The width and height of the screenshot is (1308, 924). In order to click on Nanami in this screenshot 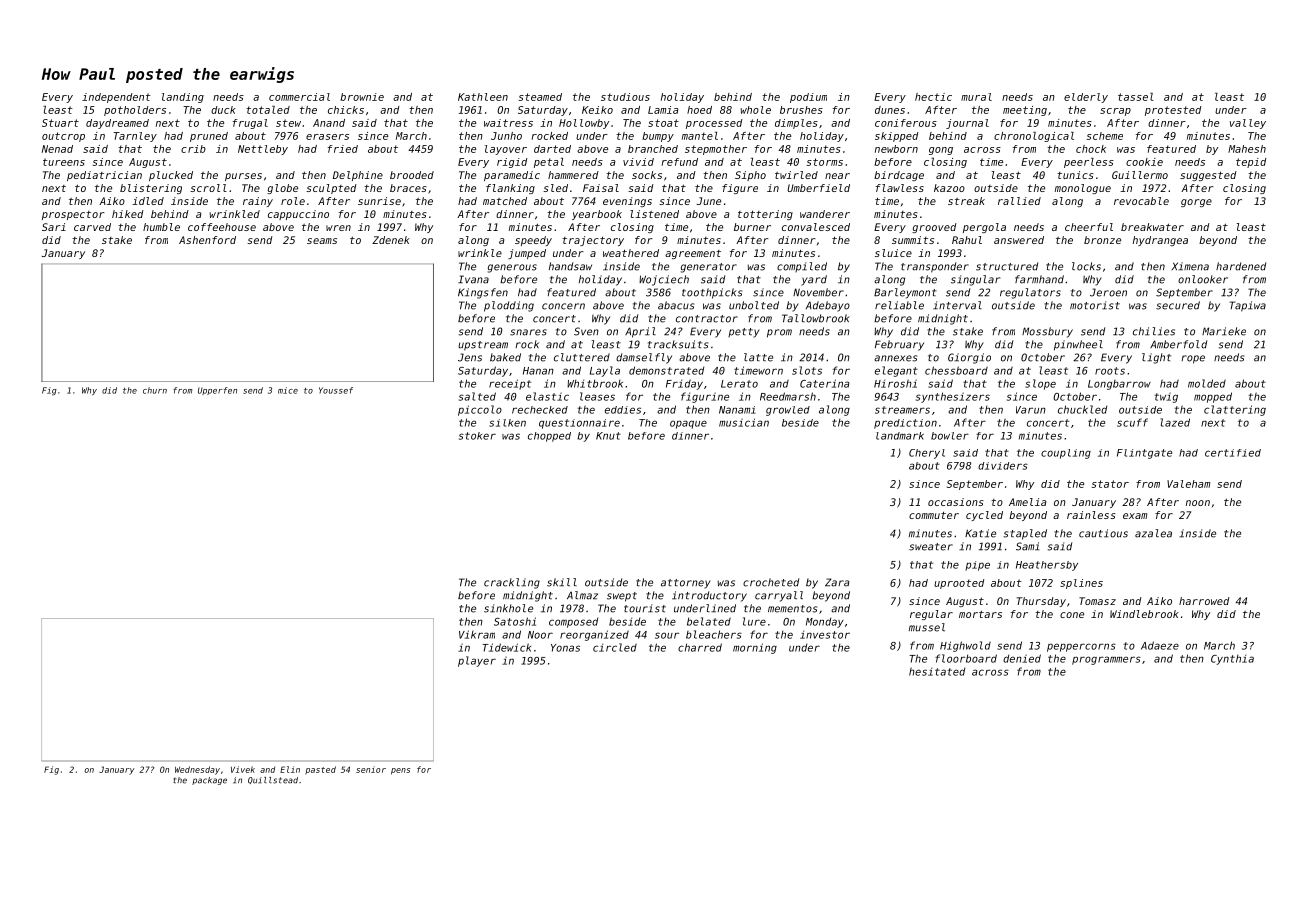, I will do `click(737, 410)`.
